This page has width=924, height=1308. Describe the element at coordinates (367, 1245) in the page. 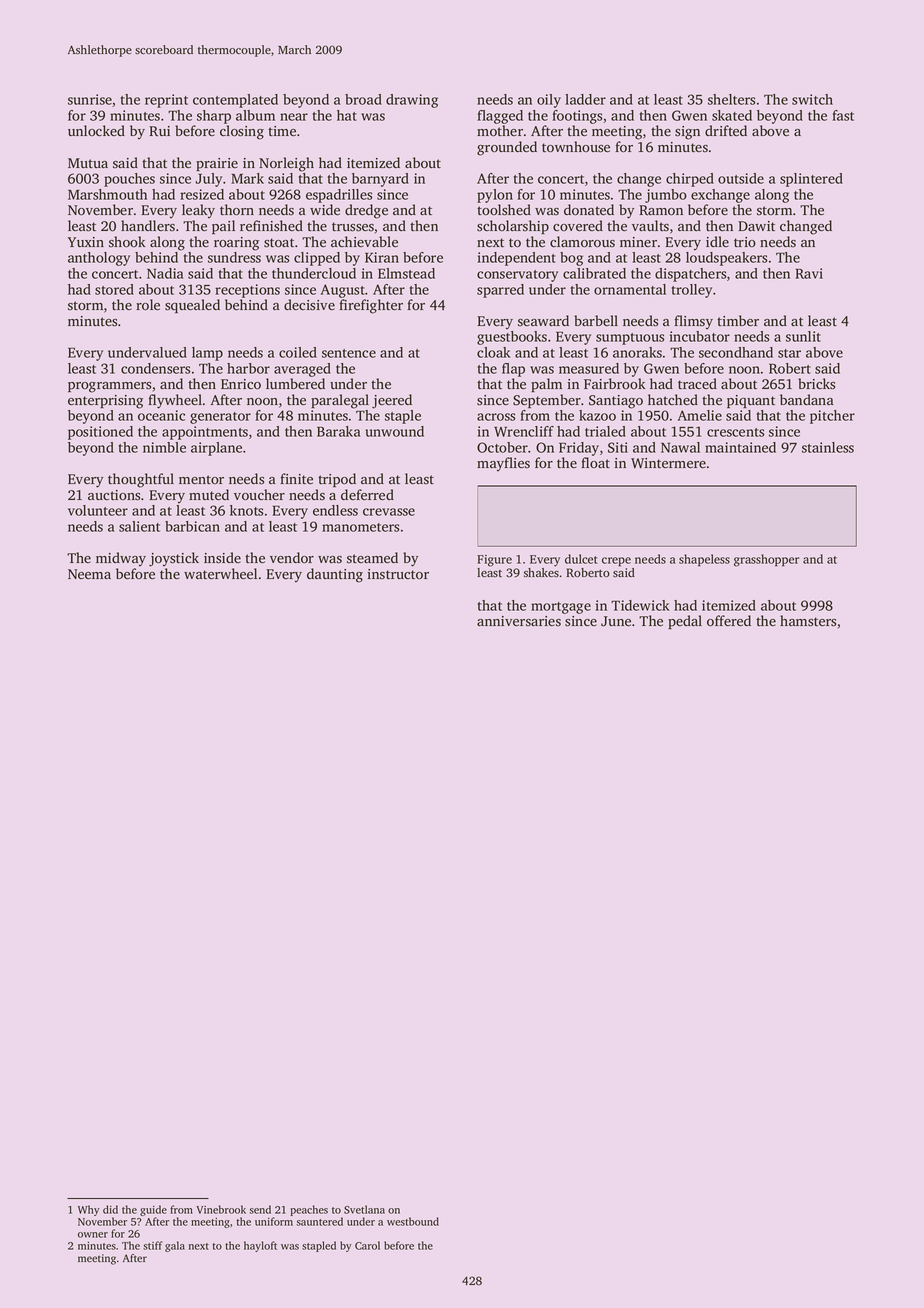

I see `Carol` at that location.
